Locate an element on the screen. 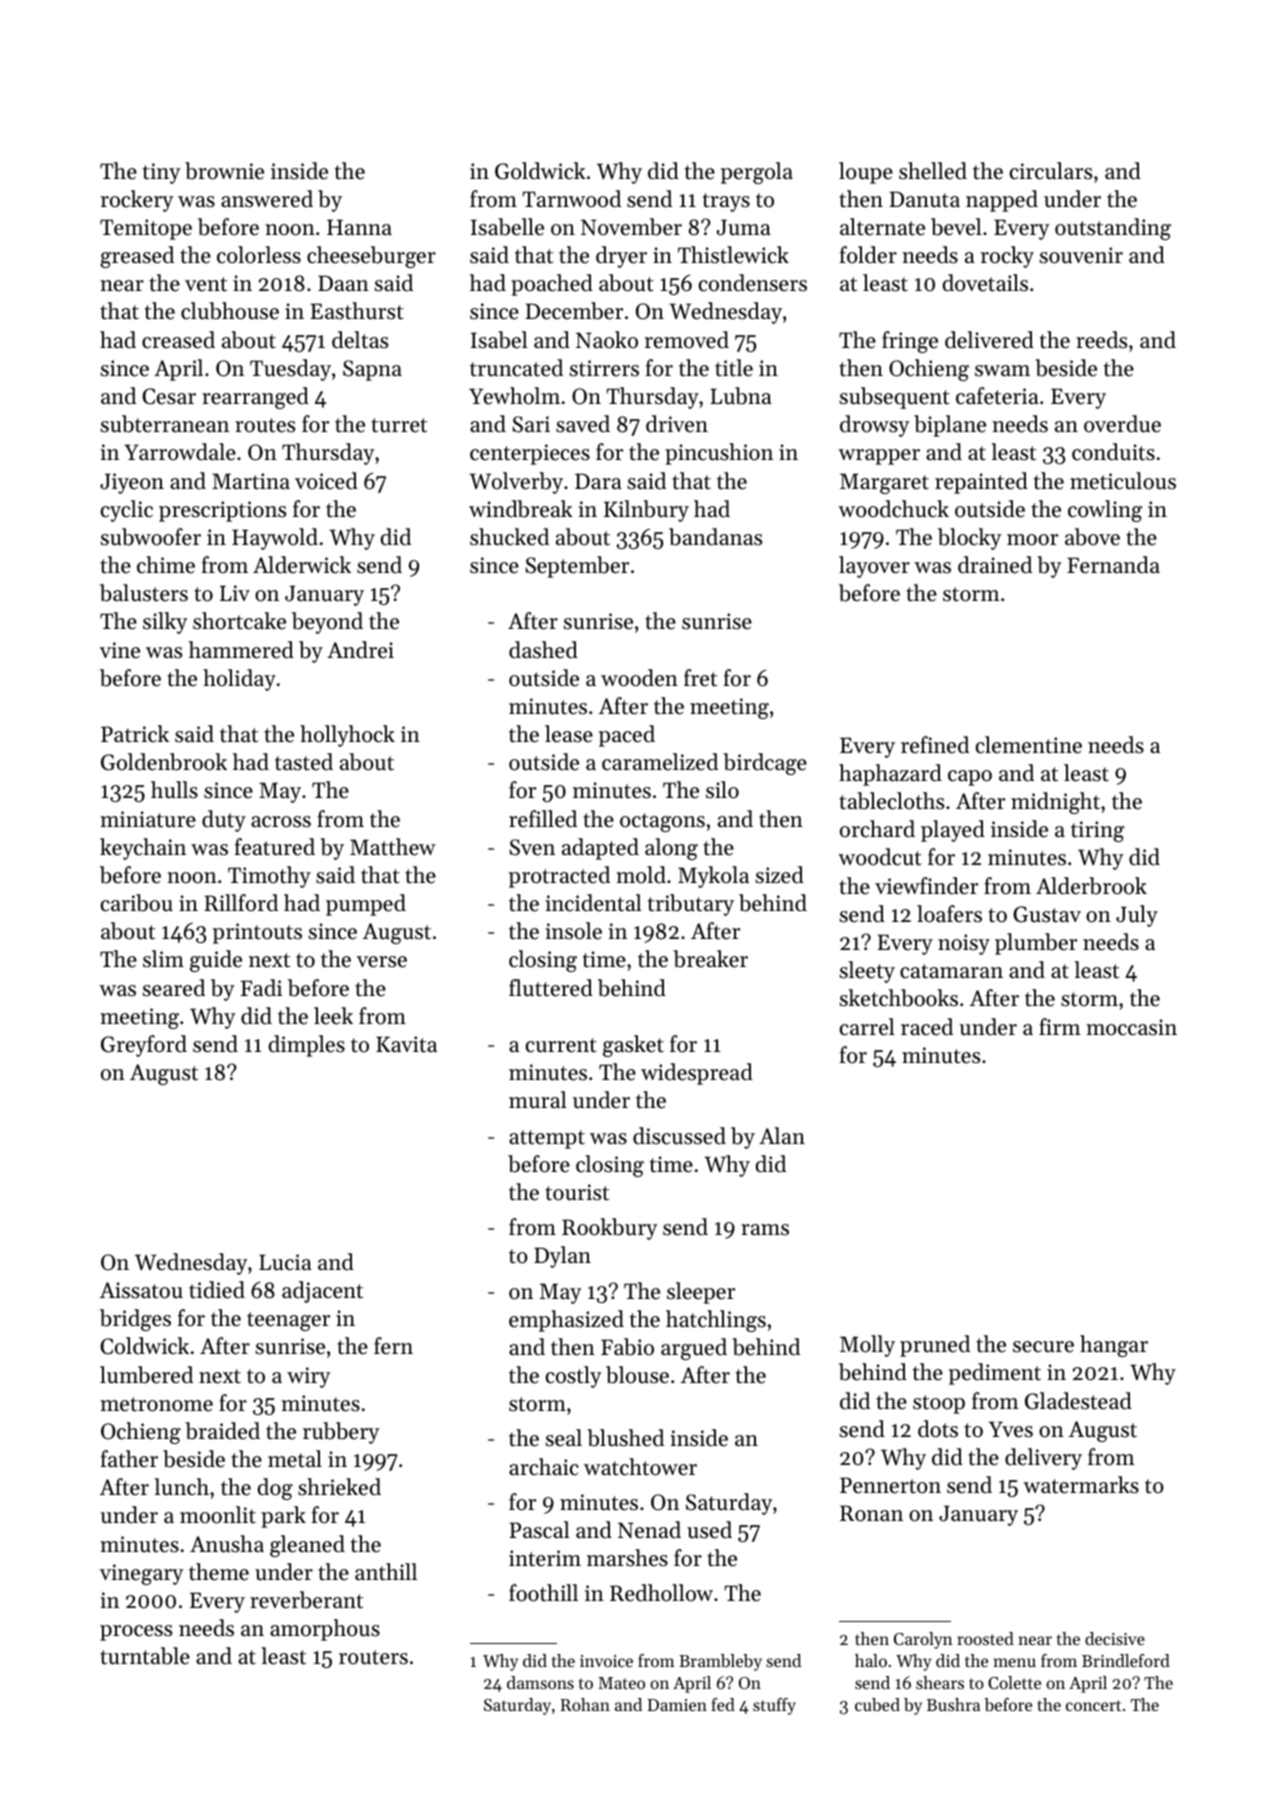 Image resolution: width=1279 pixels, height=1808 pixels. Coldwick is located at coordinates (144, 1346).
